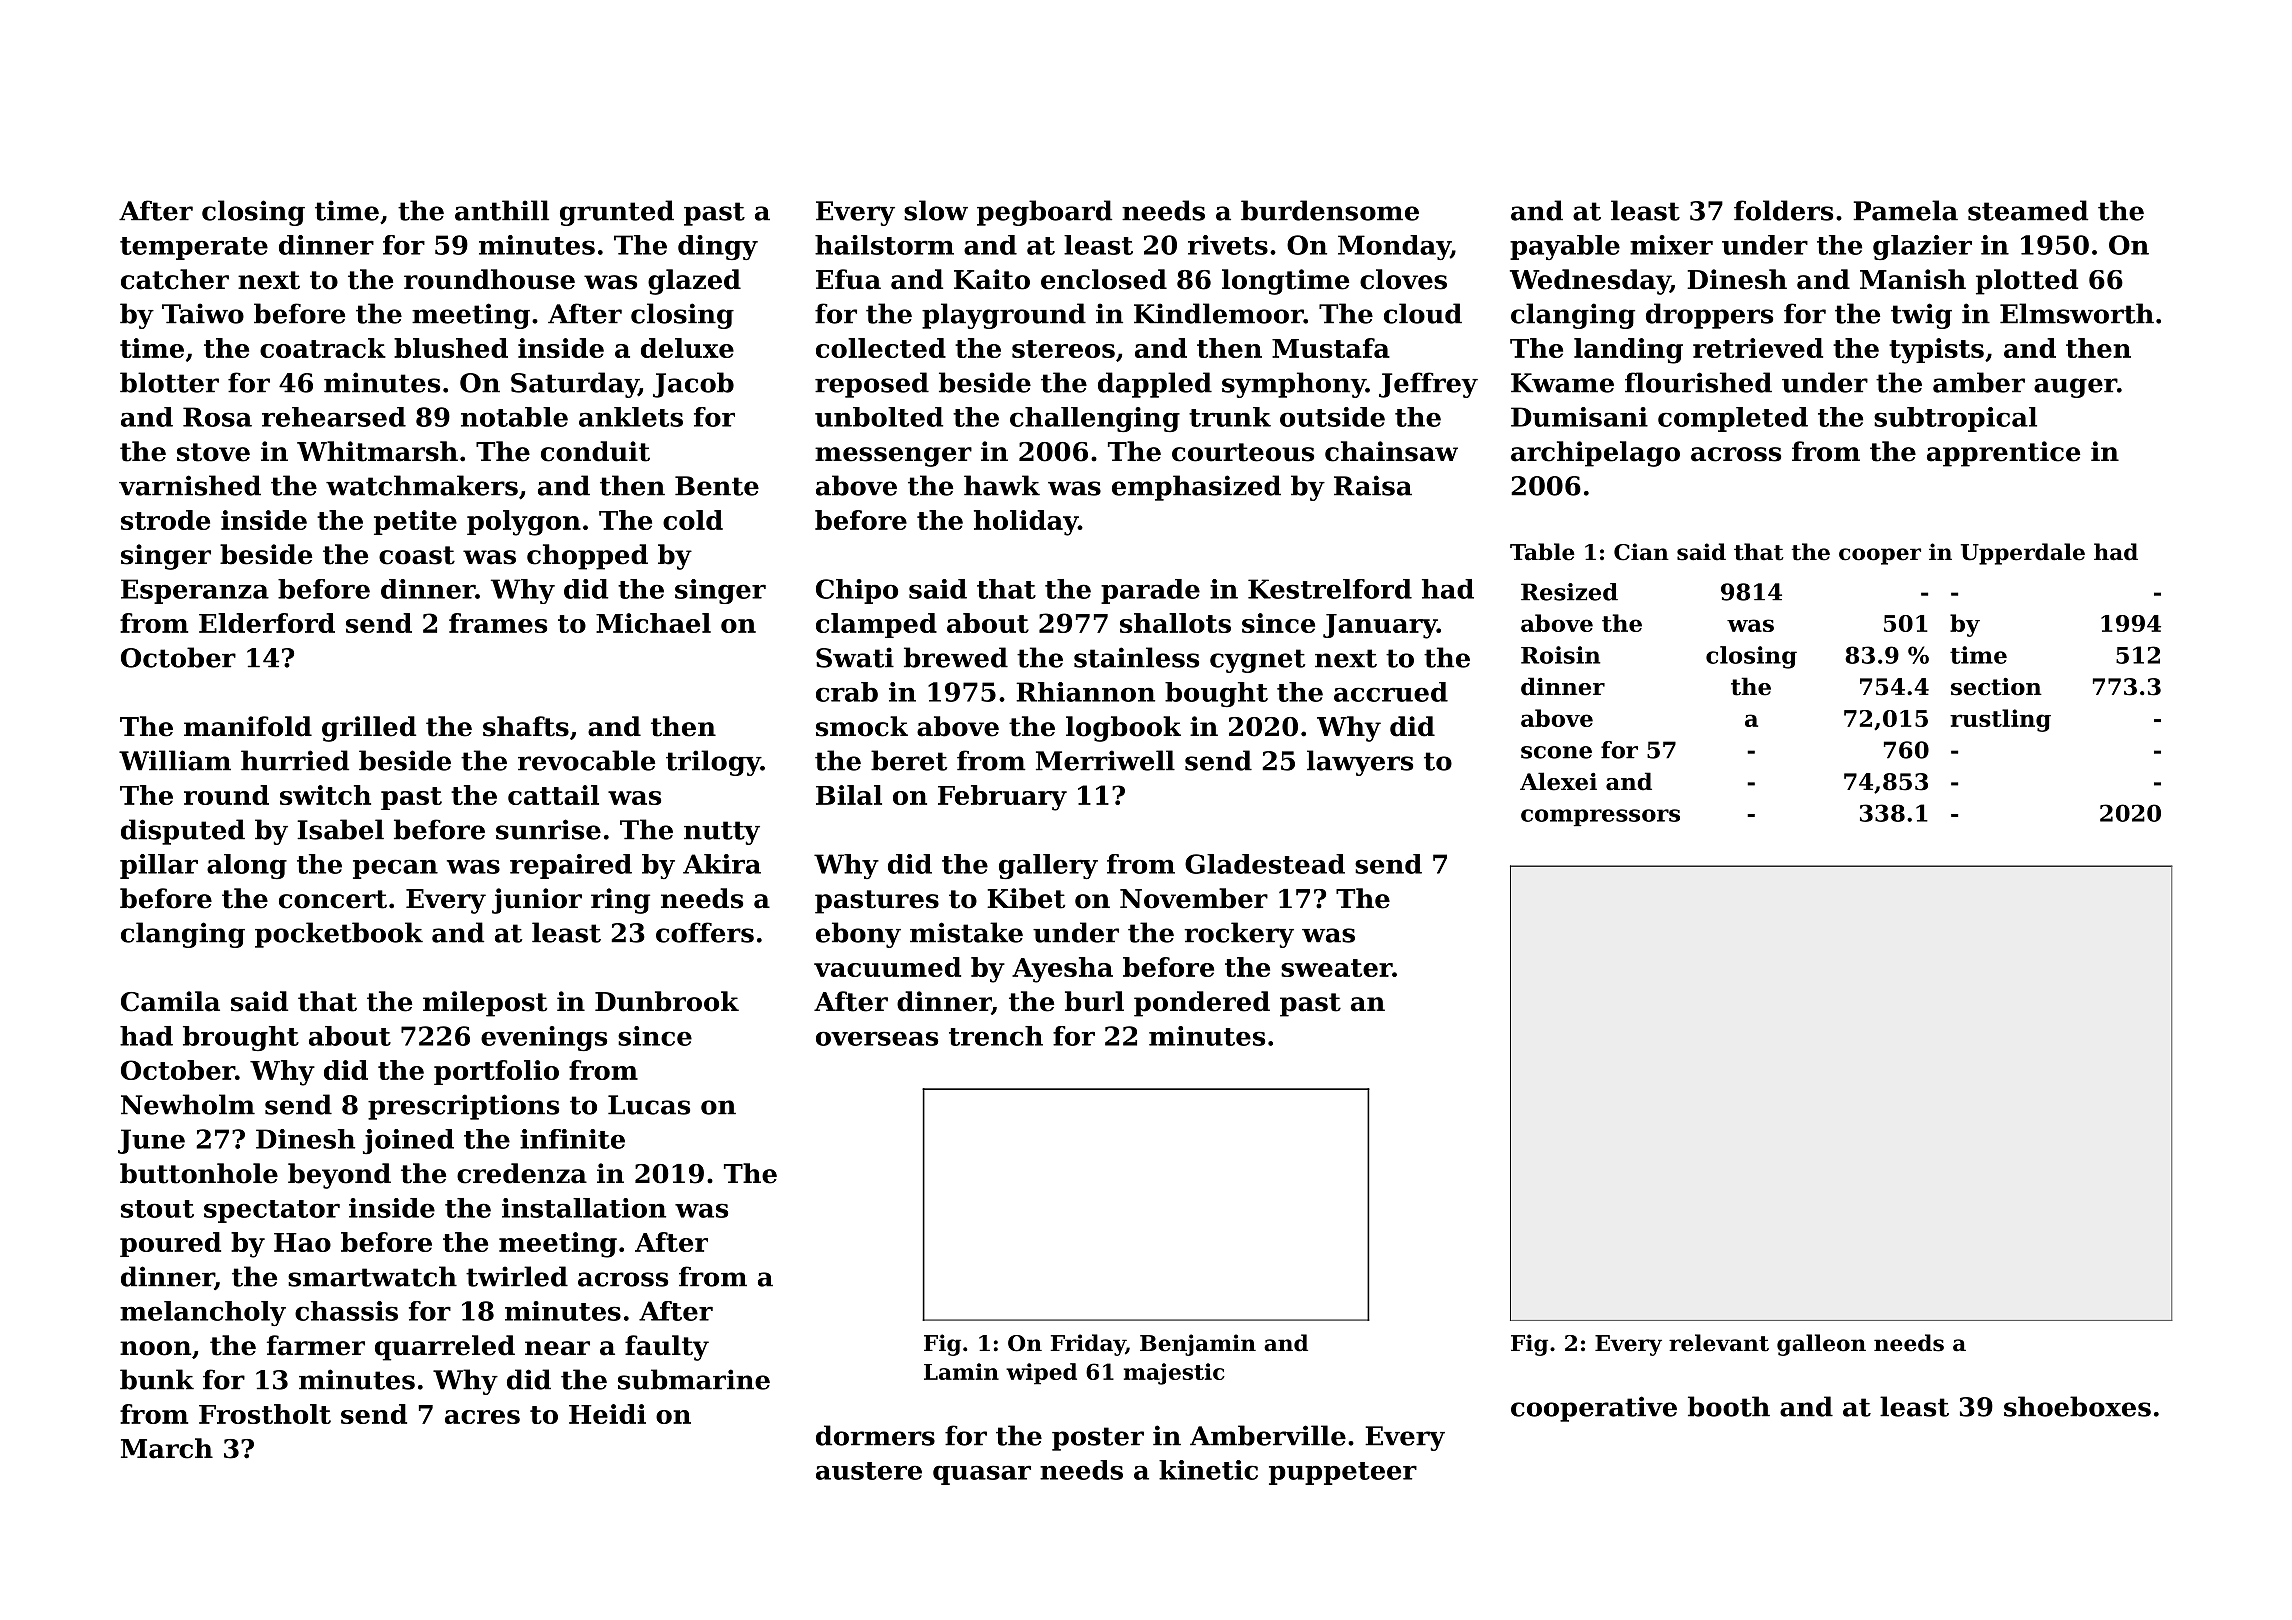 The height and width of the image is (1620, 2292). Describe the element at coordinates (2023, 554) in the image. I see `Upperdale` at that location.
